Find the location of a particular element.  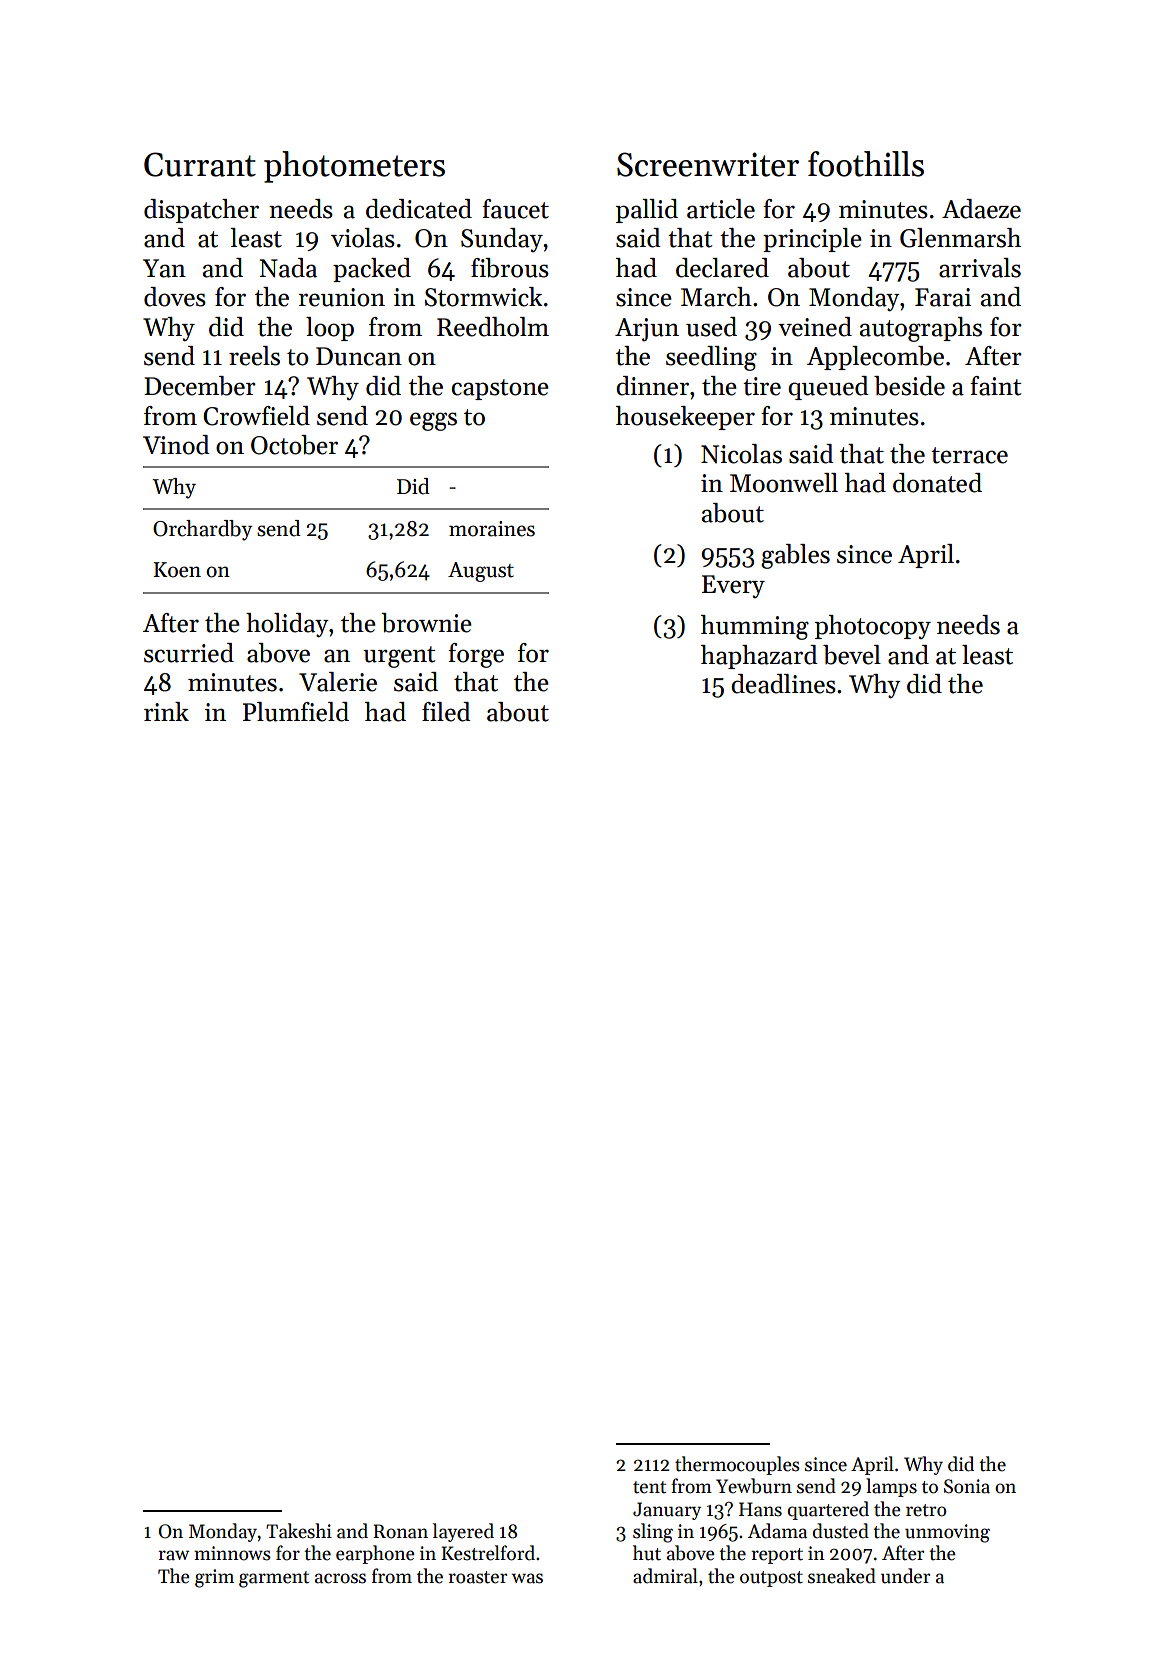

arrivals is located at coordinates (980, 268).
